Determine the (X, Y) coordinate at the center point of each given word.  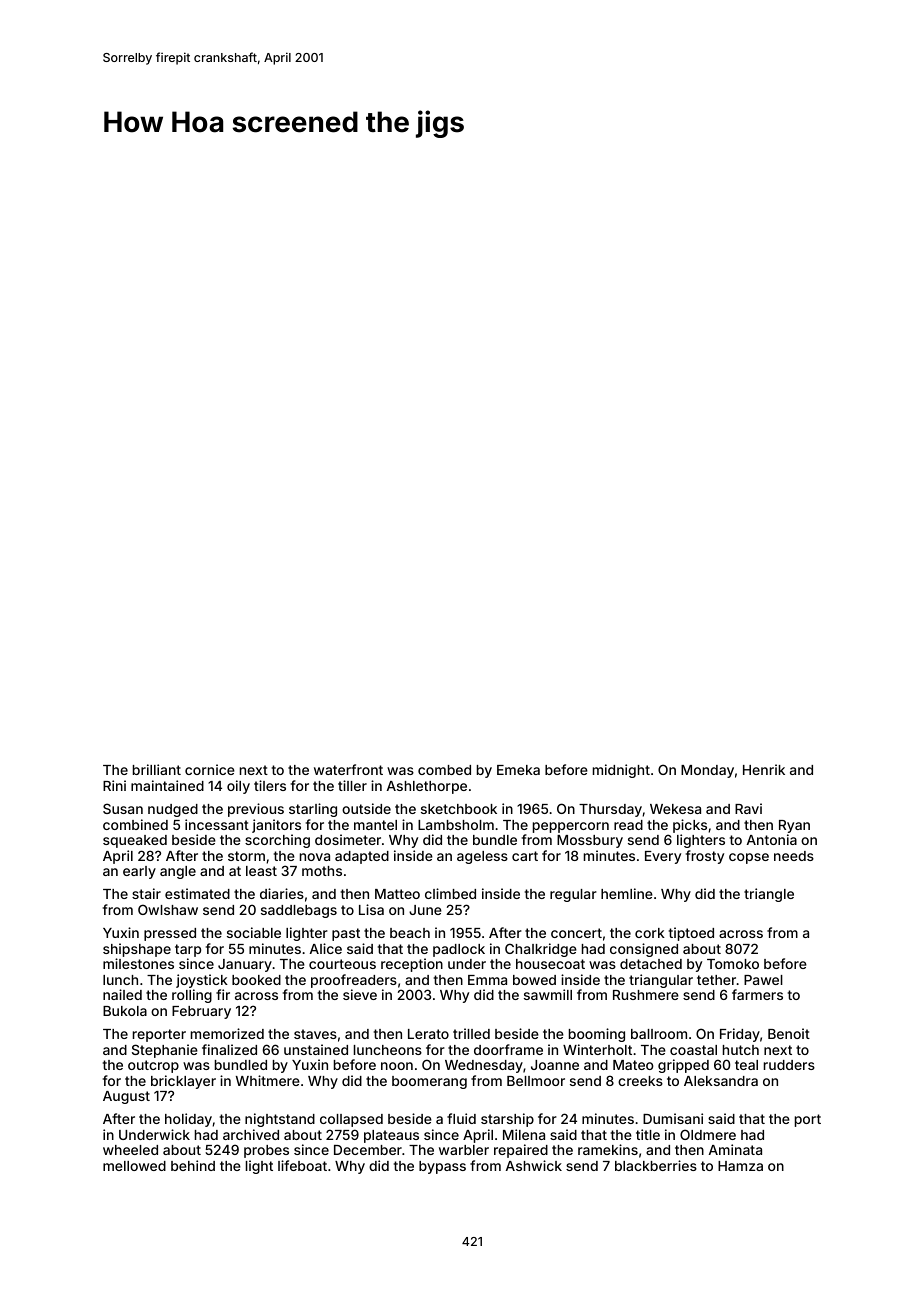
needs (794, 856)
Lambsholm (456, 825)
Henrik (764, 769)
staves (315, 1034)
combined (135, 824)
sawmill (548, 994)
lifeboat (302, 1165)
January (245, 965)
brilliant (157, 769)
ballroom (659, 1034)
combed (444, 770)
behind (193, 1165)
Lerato (428, 1034)
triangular (661, 981)
